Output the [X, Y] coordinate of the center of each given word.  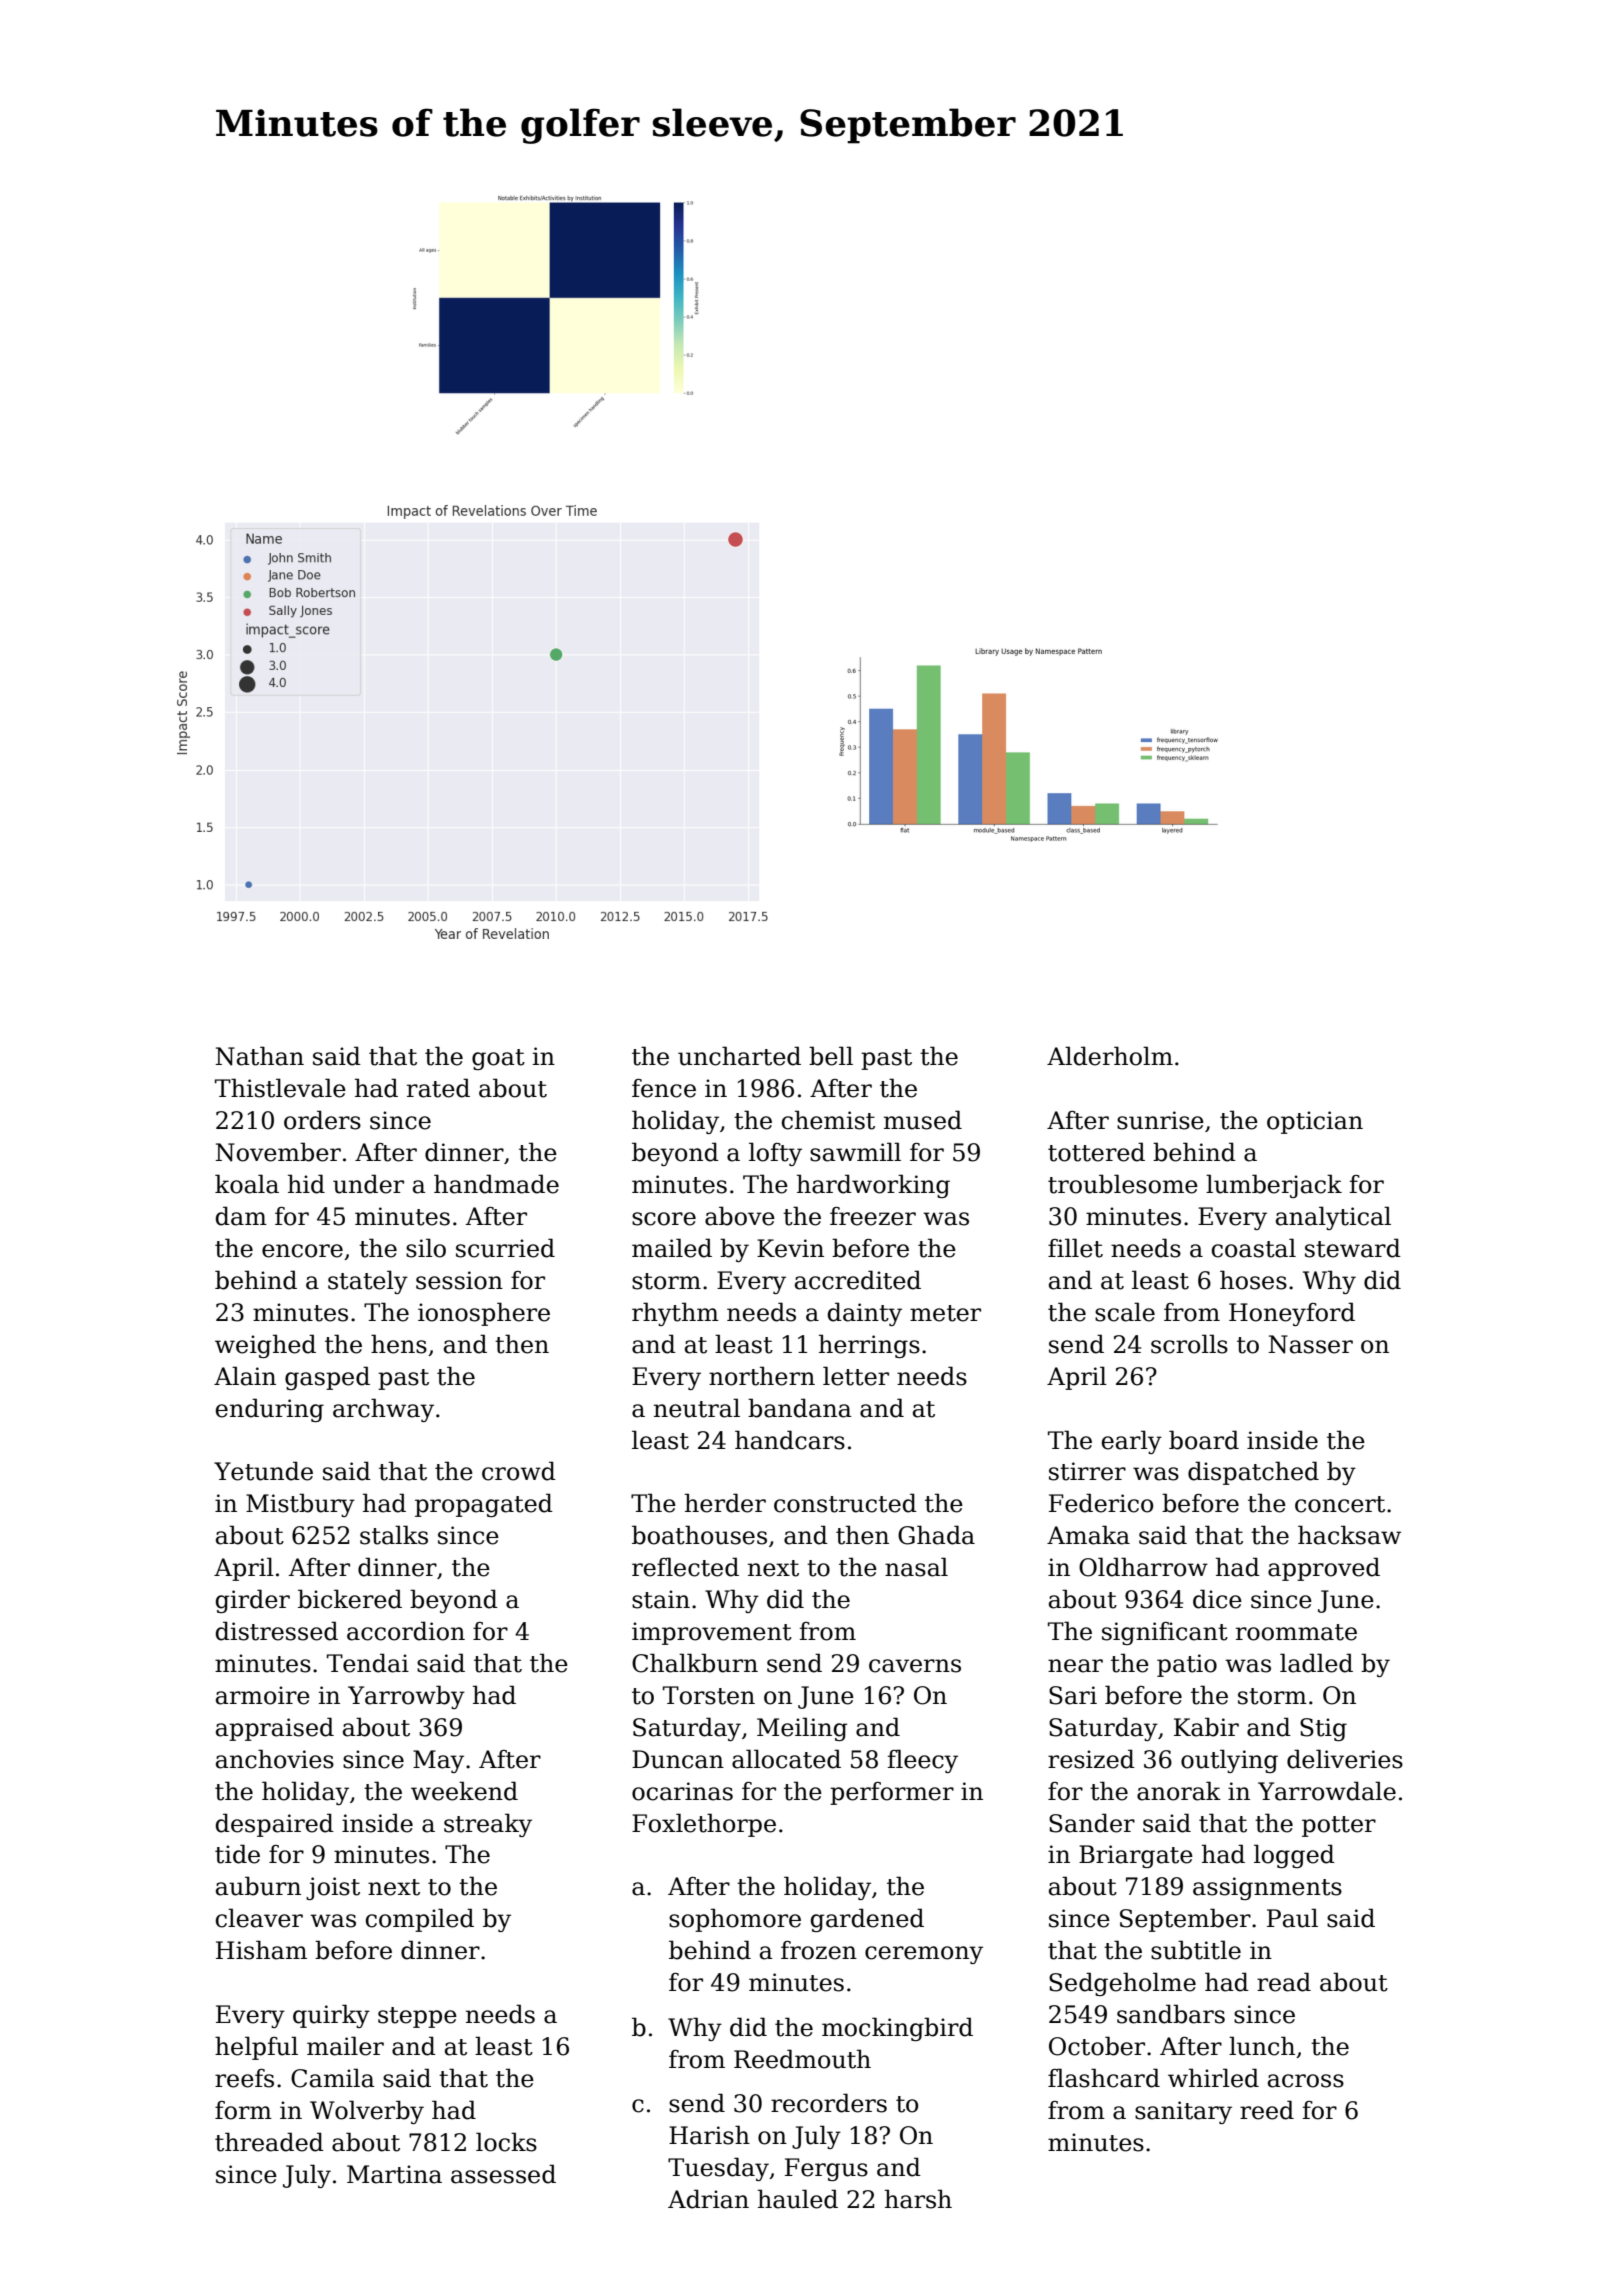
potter [1339, 1826]
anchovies [275, 1759]
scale [1125, 1312]
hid [306, 1184]
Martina [394, 2174]
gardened [867, 1920]
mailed [672, 1248]
